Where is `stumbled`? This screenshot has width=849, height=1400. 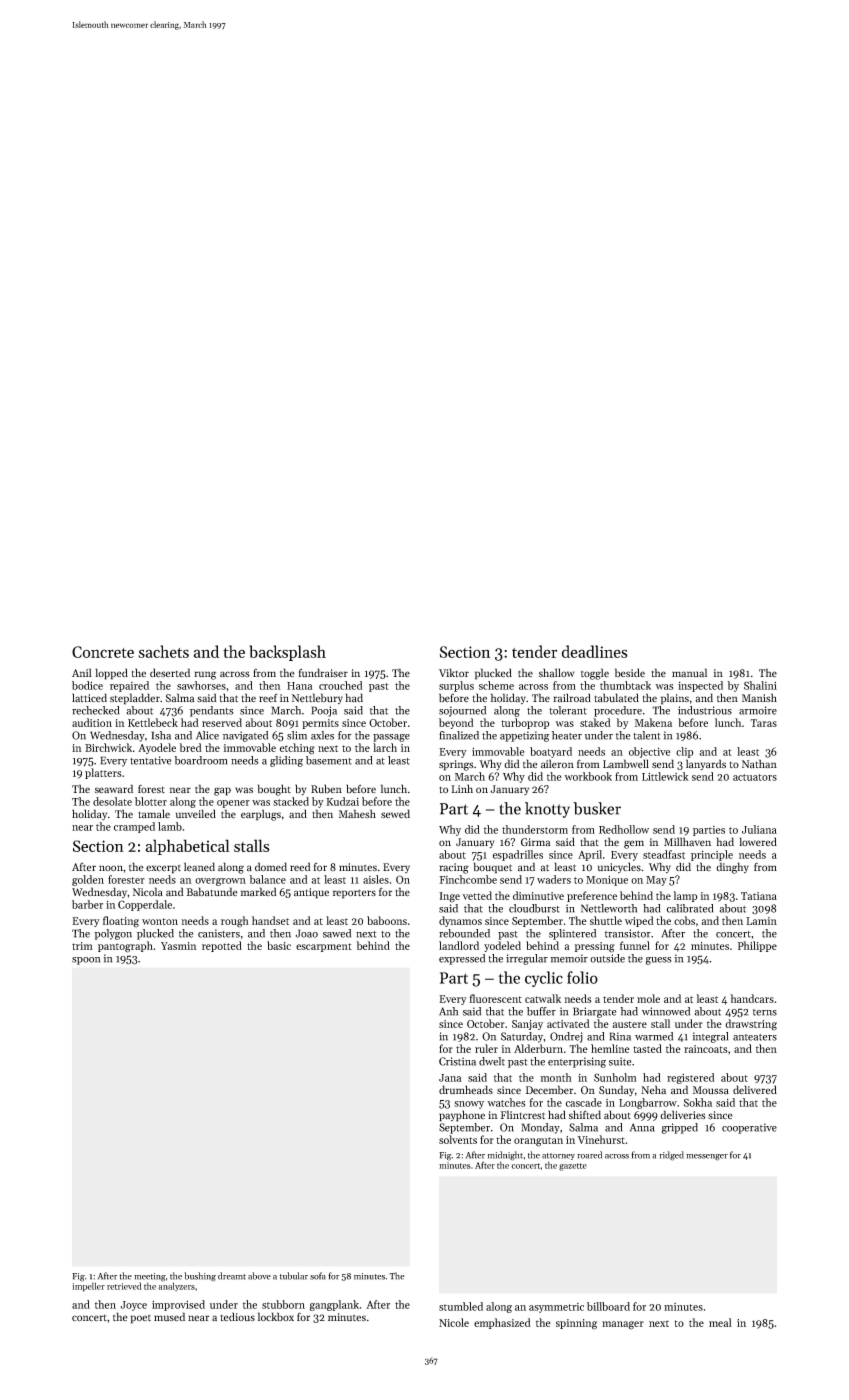 stumbled is located at coordinates (461, 1306).
